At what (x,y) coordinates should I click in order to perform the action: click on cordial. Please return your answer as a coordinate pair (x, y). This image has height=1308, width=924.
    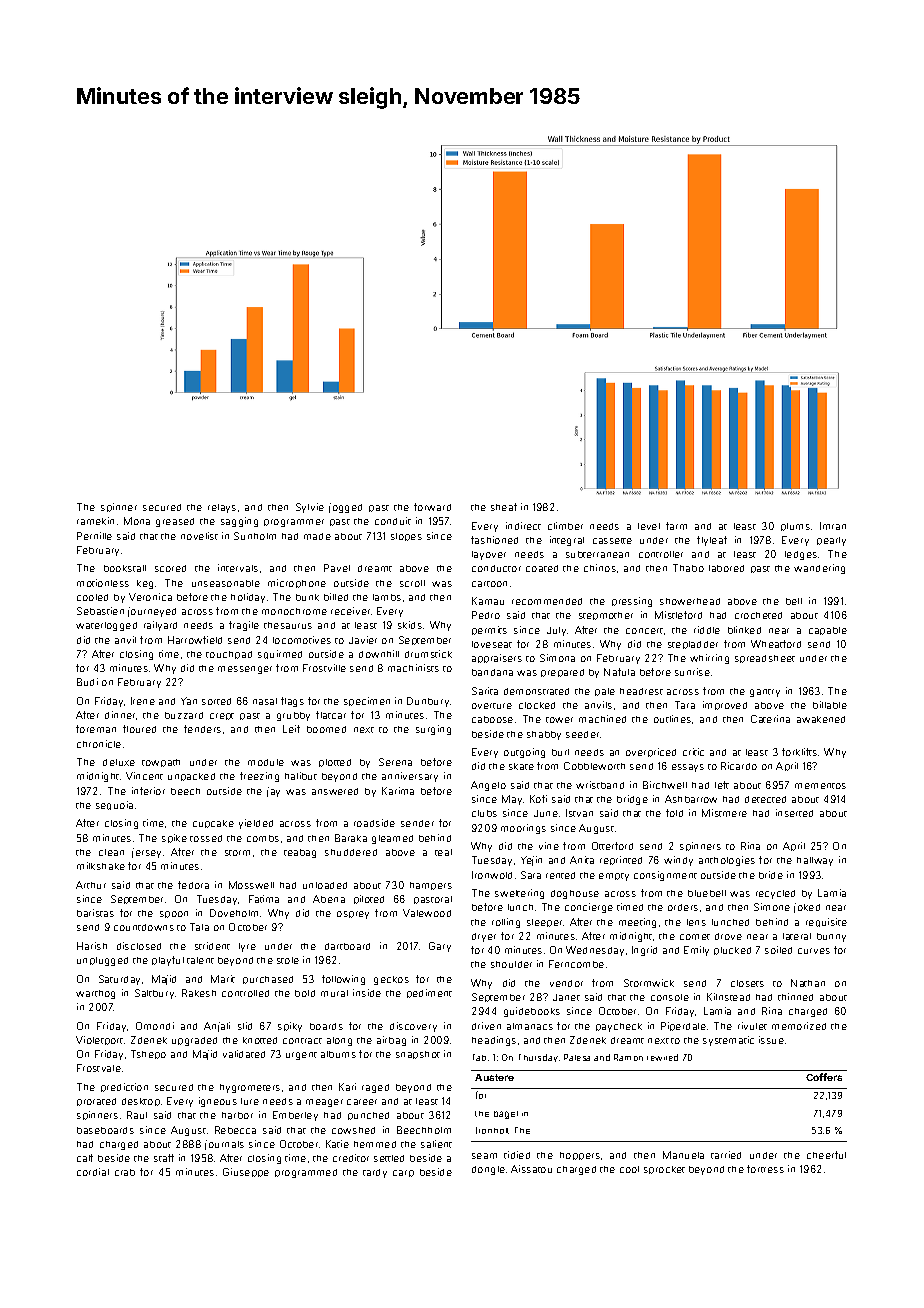
    Looking at the image, I should click on (93, 1172).
